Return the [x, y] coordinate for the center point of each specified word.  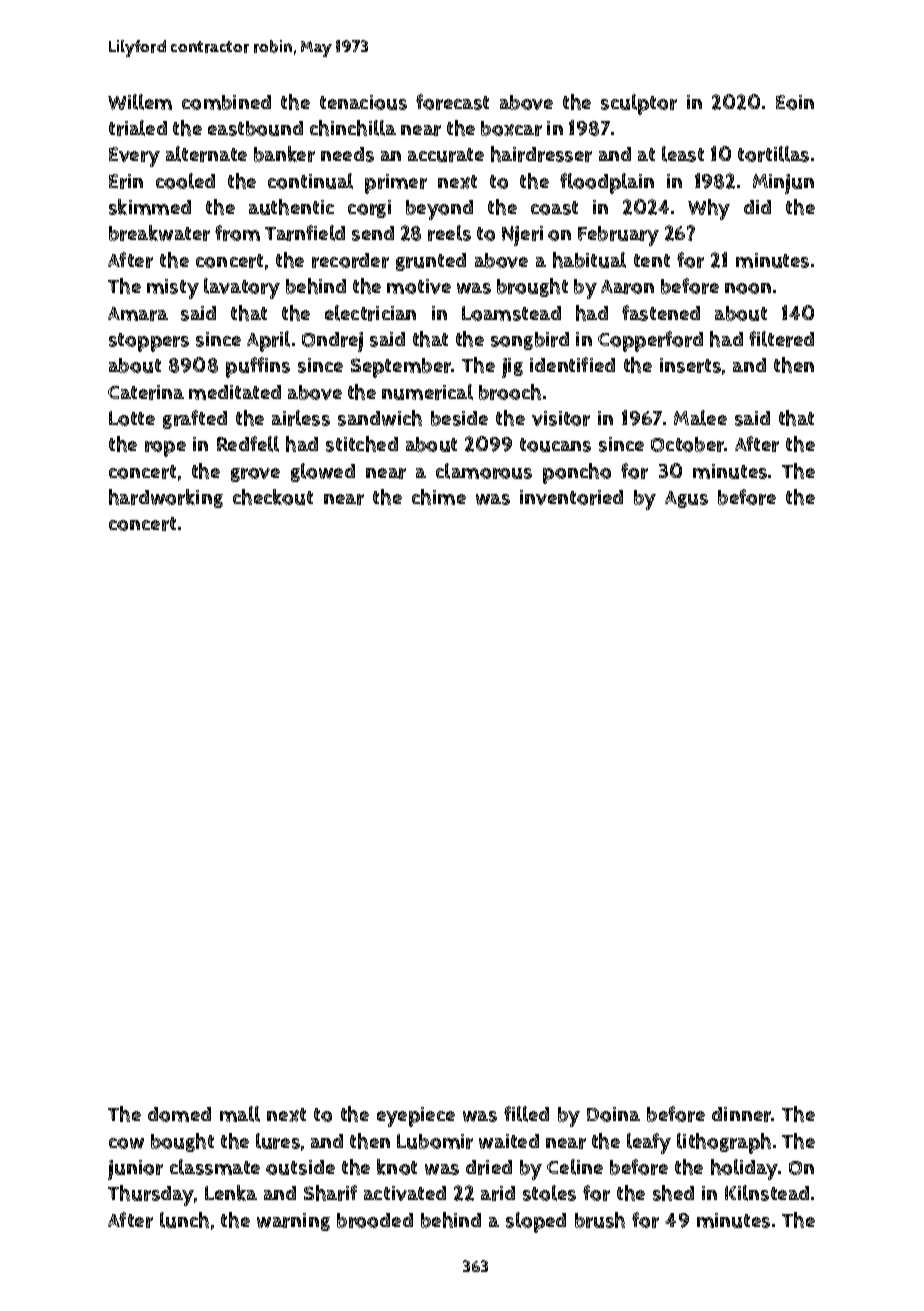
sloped [536, 1222]
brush [600, 1220]
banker [284, 154]
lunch [184, 1220]
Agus [686, 499]
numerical [427, 392]
